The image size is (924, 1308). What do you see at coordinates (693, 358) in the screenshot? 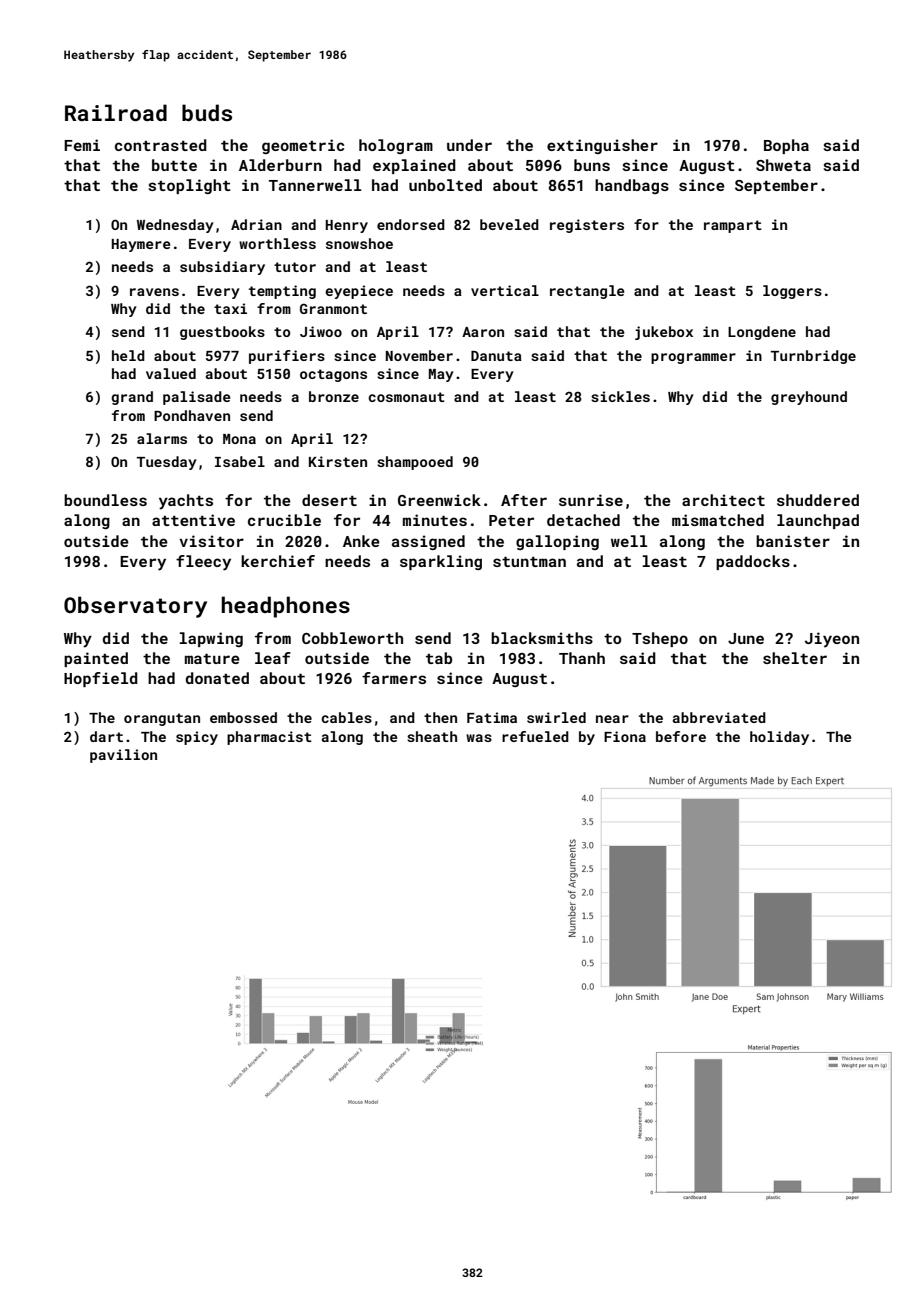
I see `programmer` at bounding box center [693, 358].
